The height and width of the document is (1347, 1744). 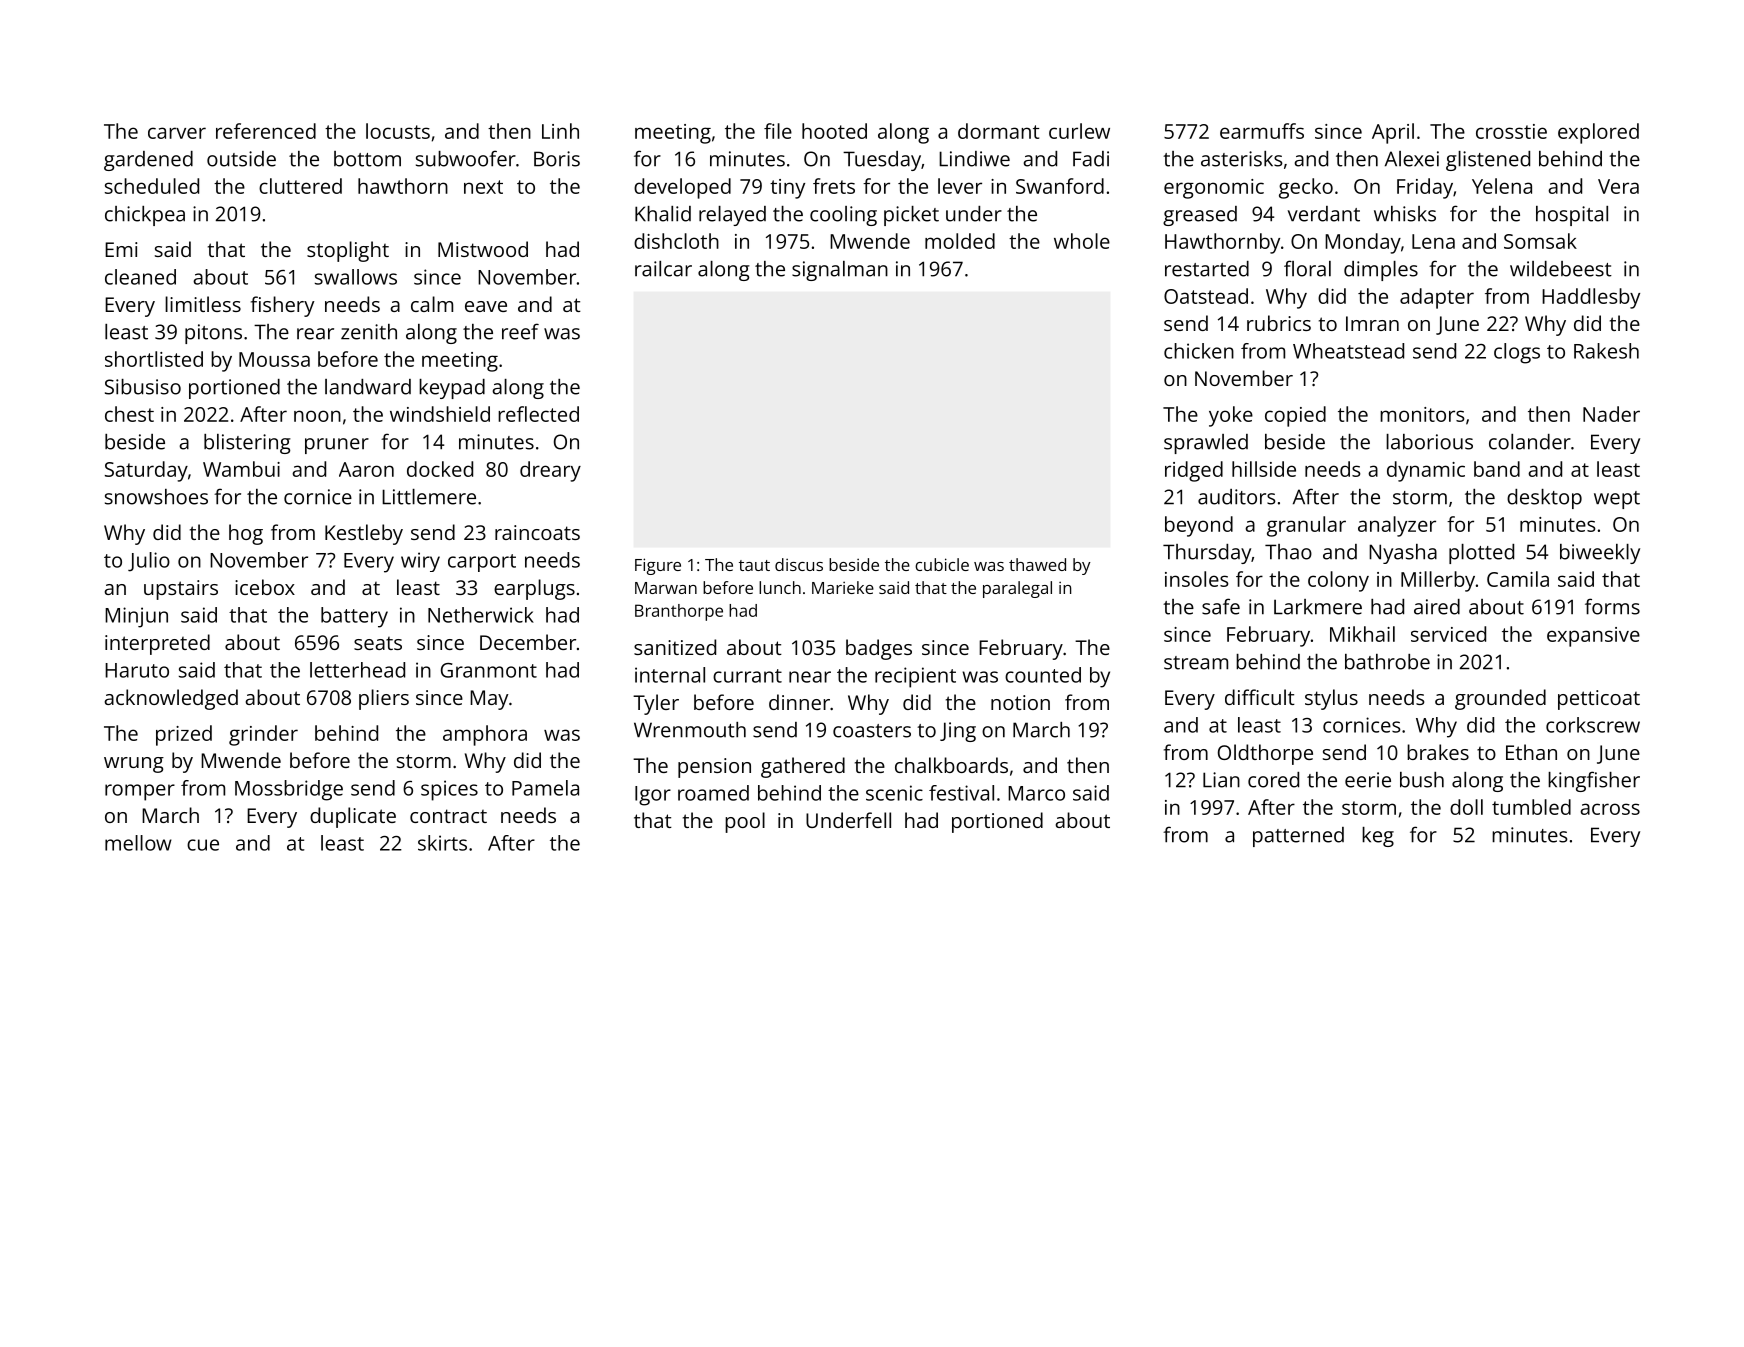 What do you see at coordinates (1517, 353) in the document?
I see `clogs` at bounding box center [1517, 353].
